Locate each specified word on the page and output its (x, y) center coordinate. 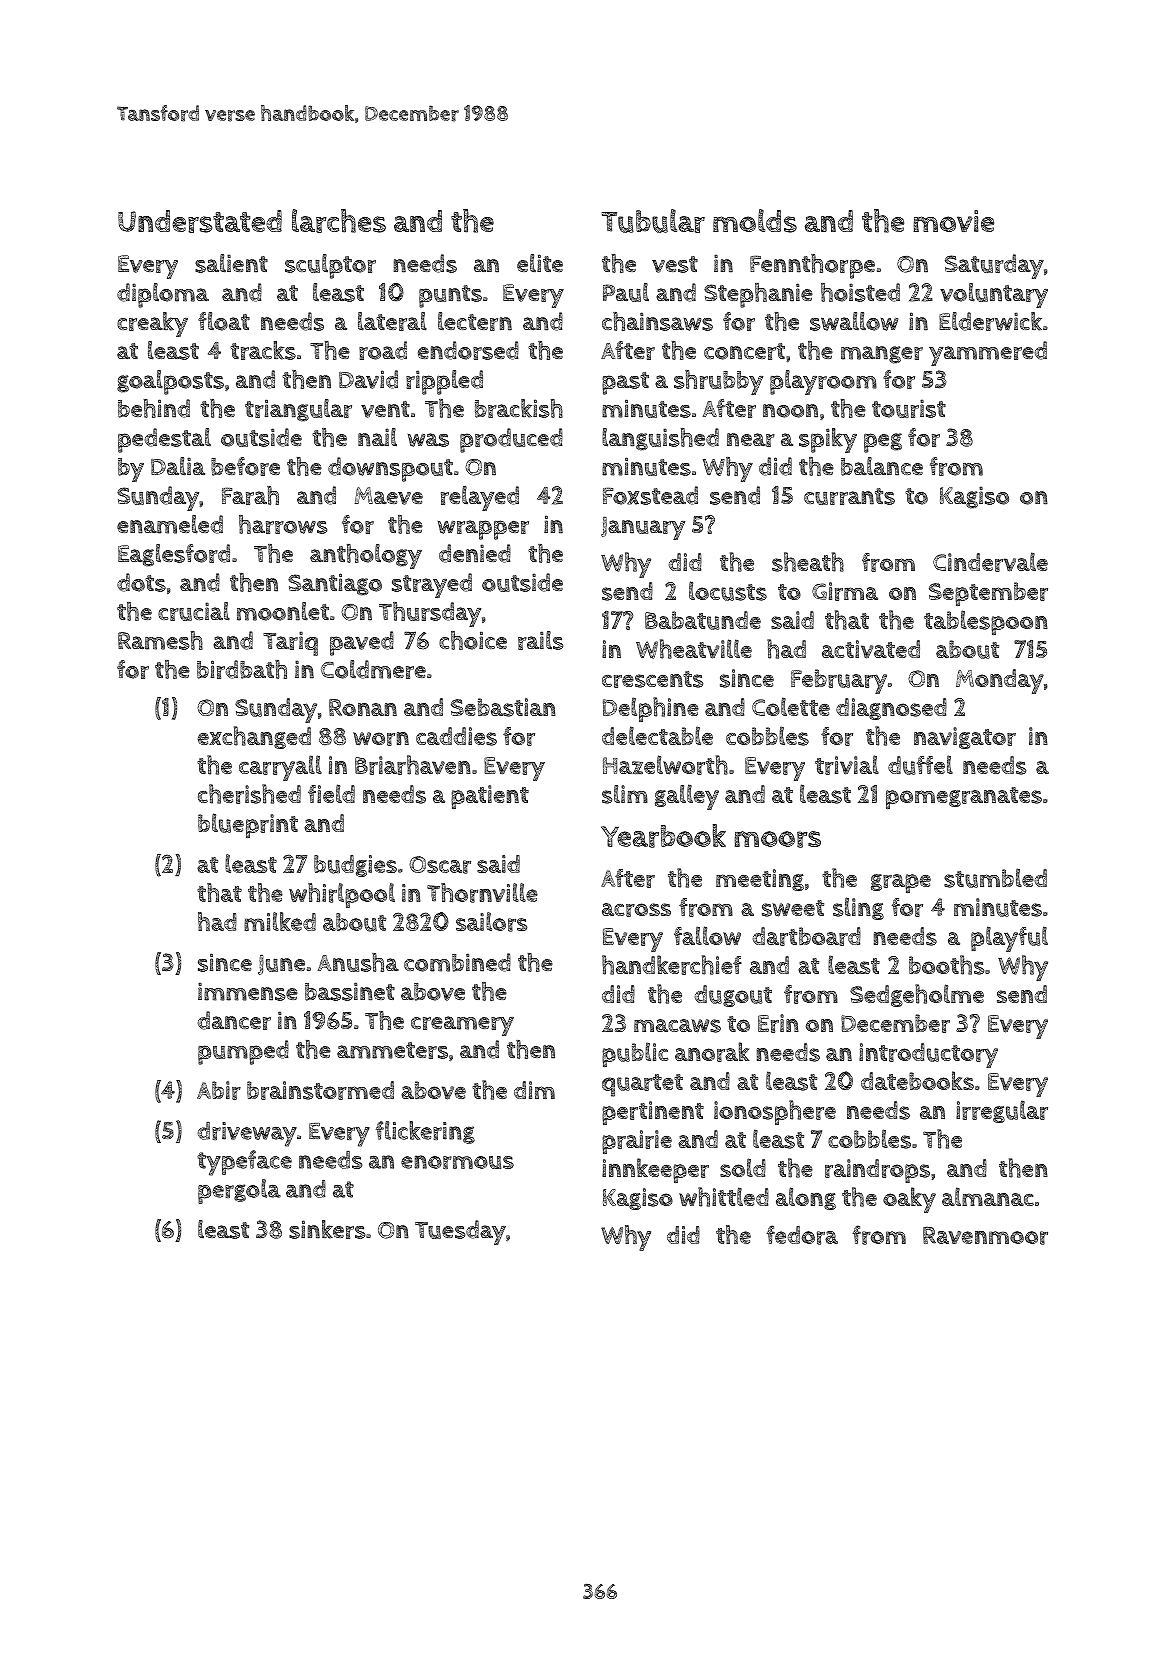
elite (540, 263)
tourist (909, 408)
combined (457, 962)
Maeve (389, 496)
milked (280, 921)
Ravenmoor (985, 1235)
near (751, 440)
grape (901, 883)
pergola (239, 1191)
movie (953, 221)
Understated (200, 221)
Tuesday (460, 1232)
